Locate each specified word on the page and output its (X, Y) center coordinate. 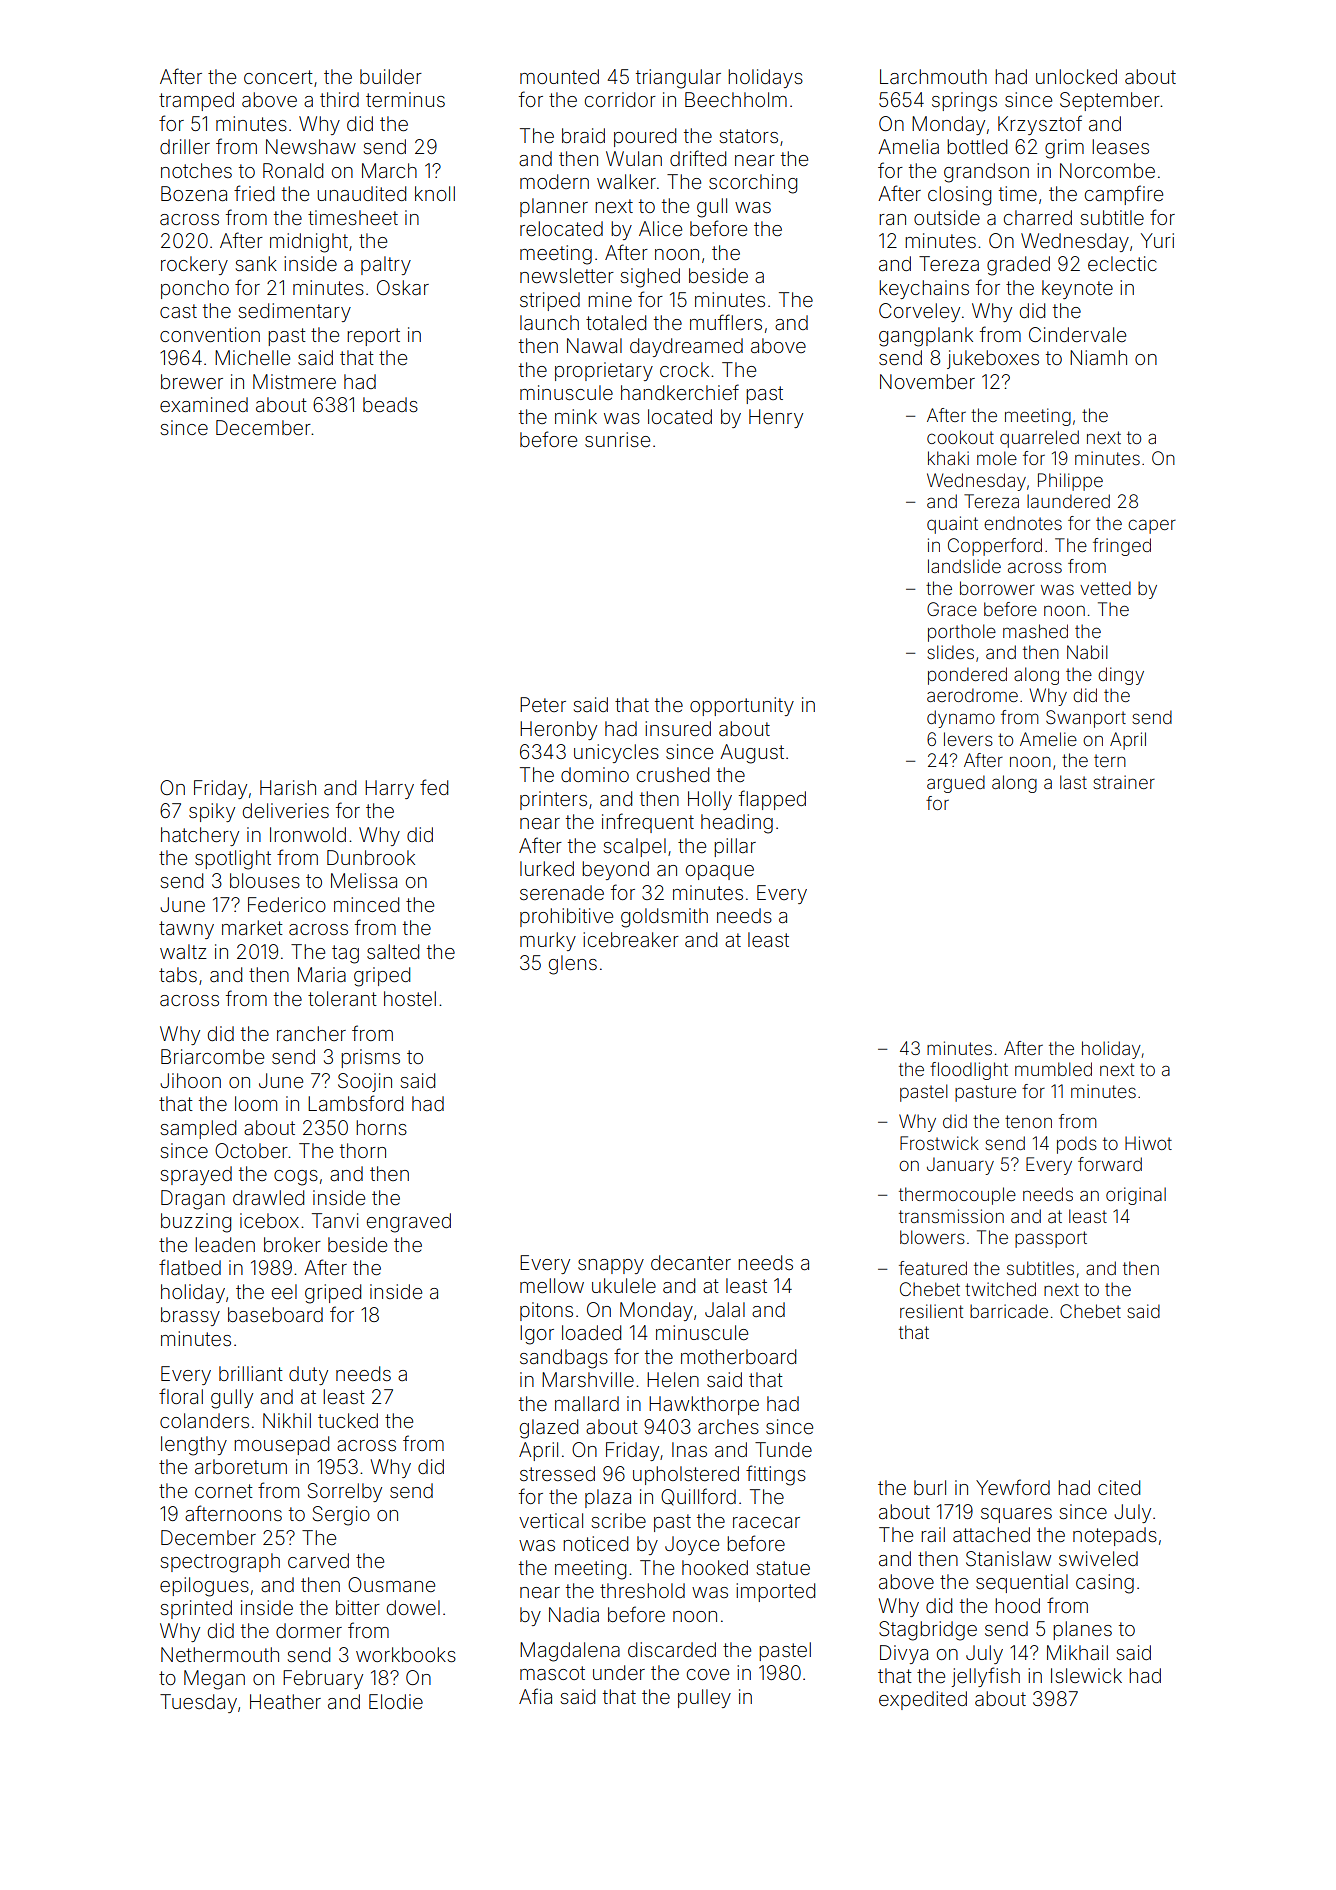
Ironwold (308, 834)
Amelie (1048, 739)
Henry (776, 418)
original (1136, 1196)
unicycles (616, 753)
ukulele (624, 1285)
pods (1077, 1145)
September (1110, 101)
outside (947, 217)
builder (391, 76)
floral (181, 1396)
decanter (691, 1262)
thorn (363, 1150)
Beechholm (736, 99)
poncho (195, 289)
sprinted (196, 1609)
